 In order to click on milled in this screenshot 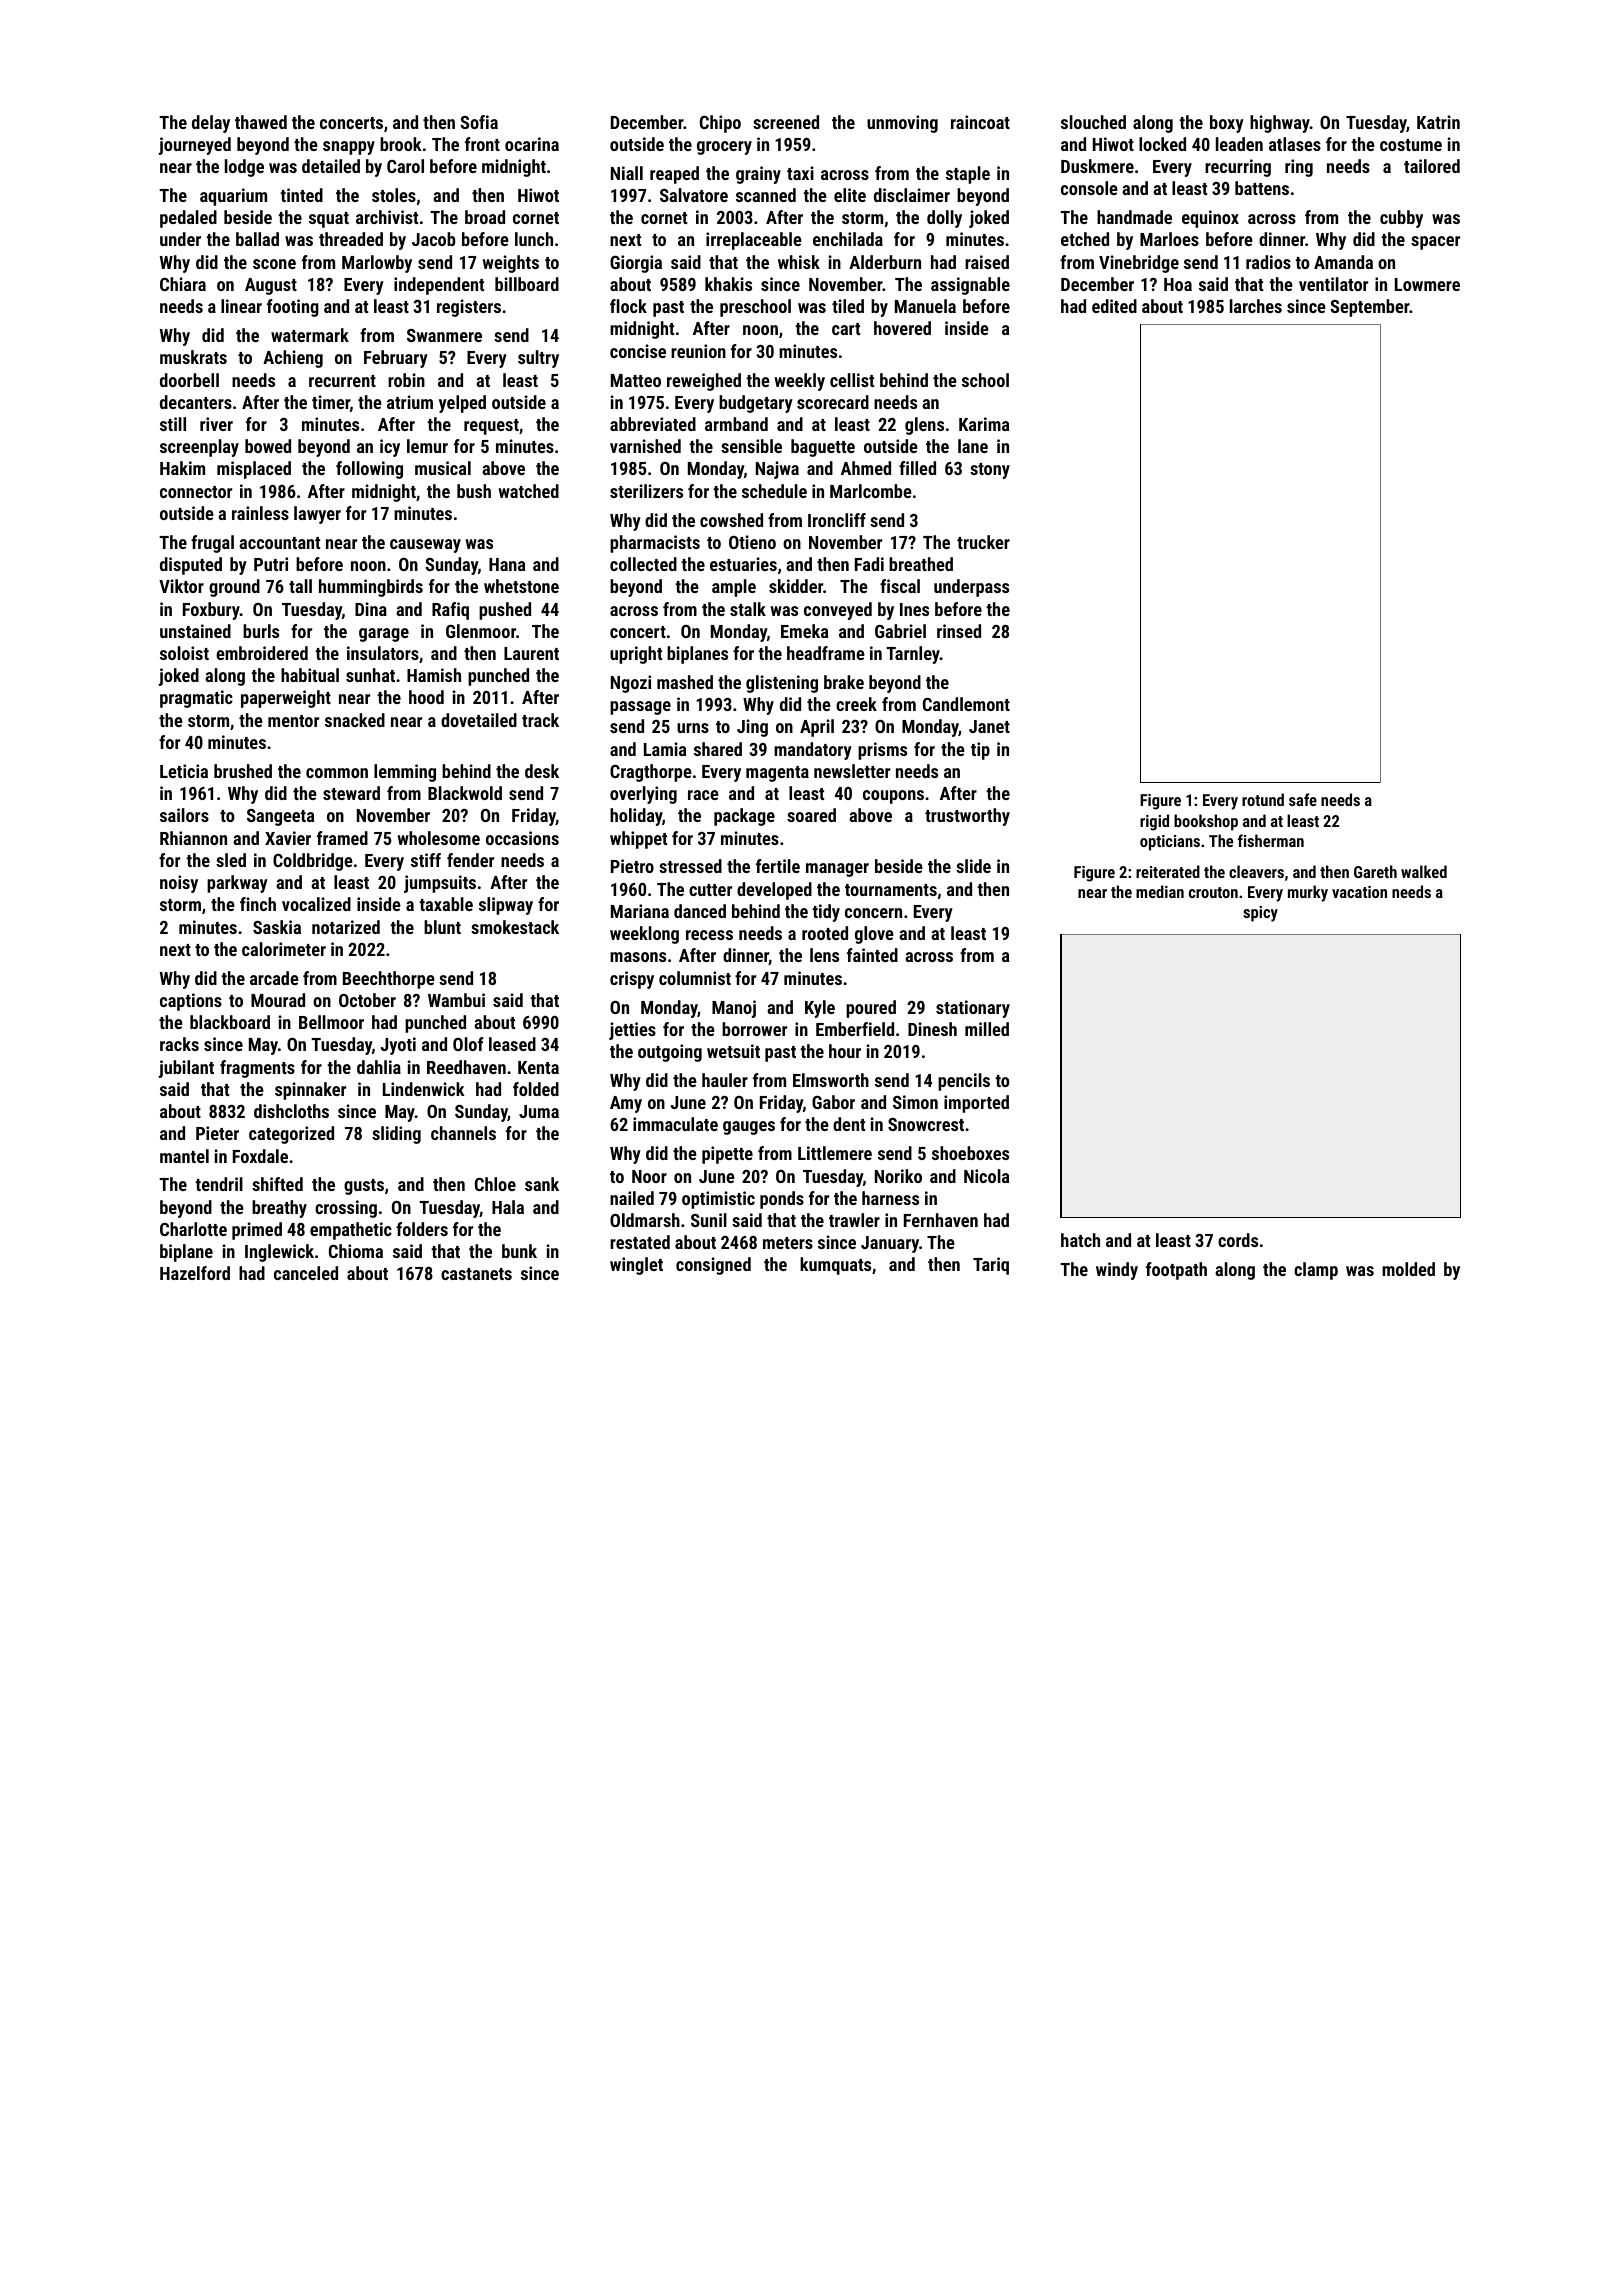, I will do `click(987, 1029)`.
